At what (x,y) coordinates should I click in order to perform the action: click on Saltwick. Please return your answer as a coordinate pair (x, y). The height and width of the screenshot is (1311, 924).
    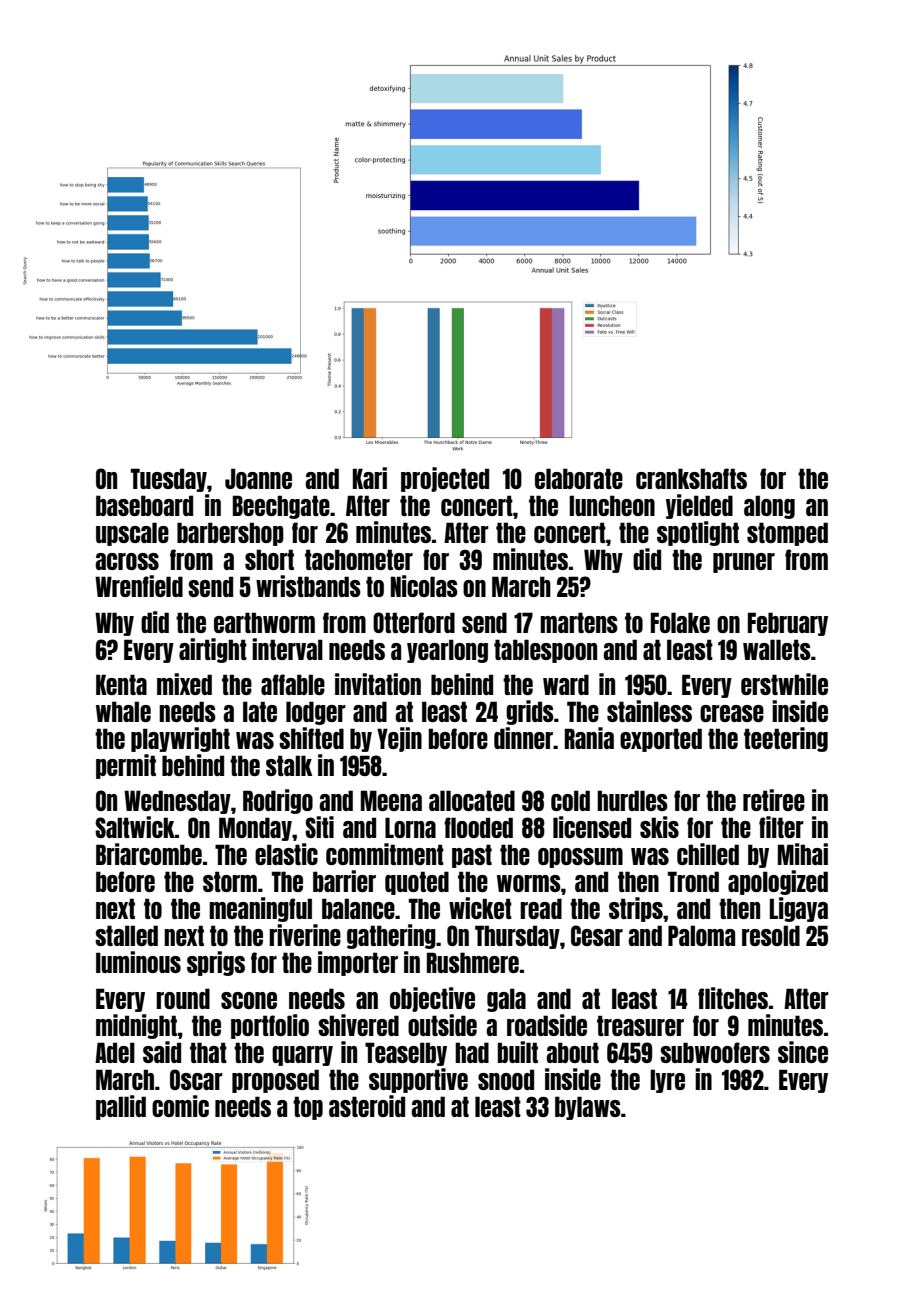
    Looking at the image, I should click on (135, 827).
